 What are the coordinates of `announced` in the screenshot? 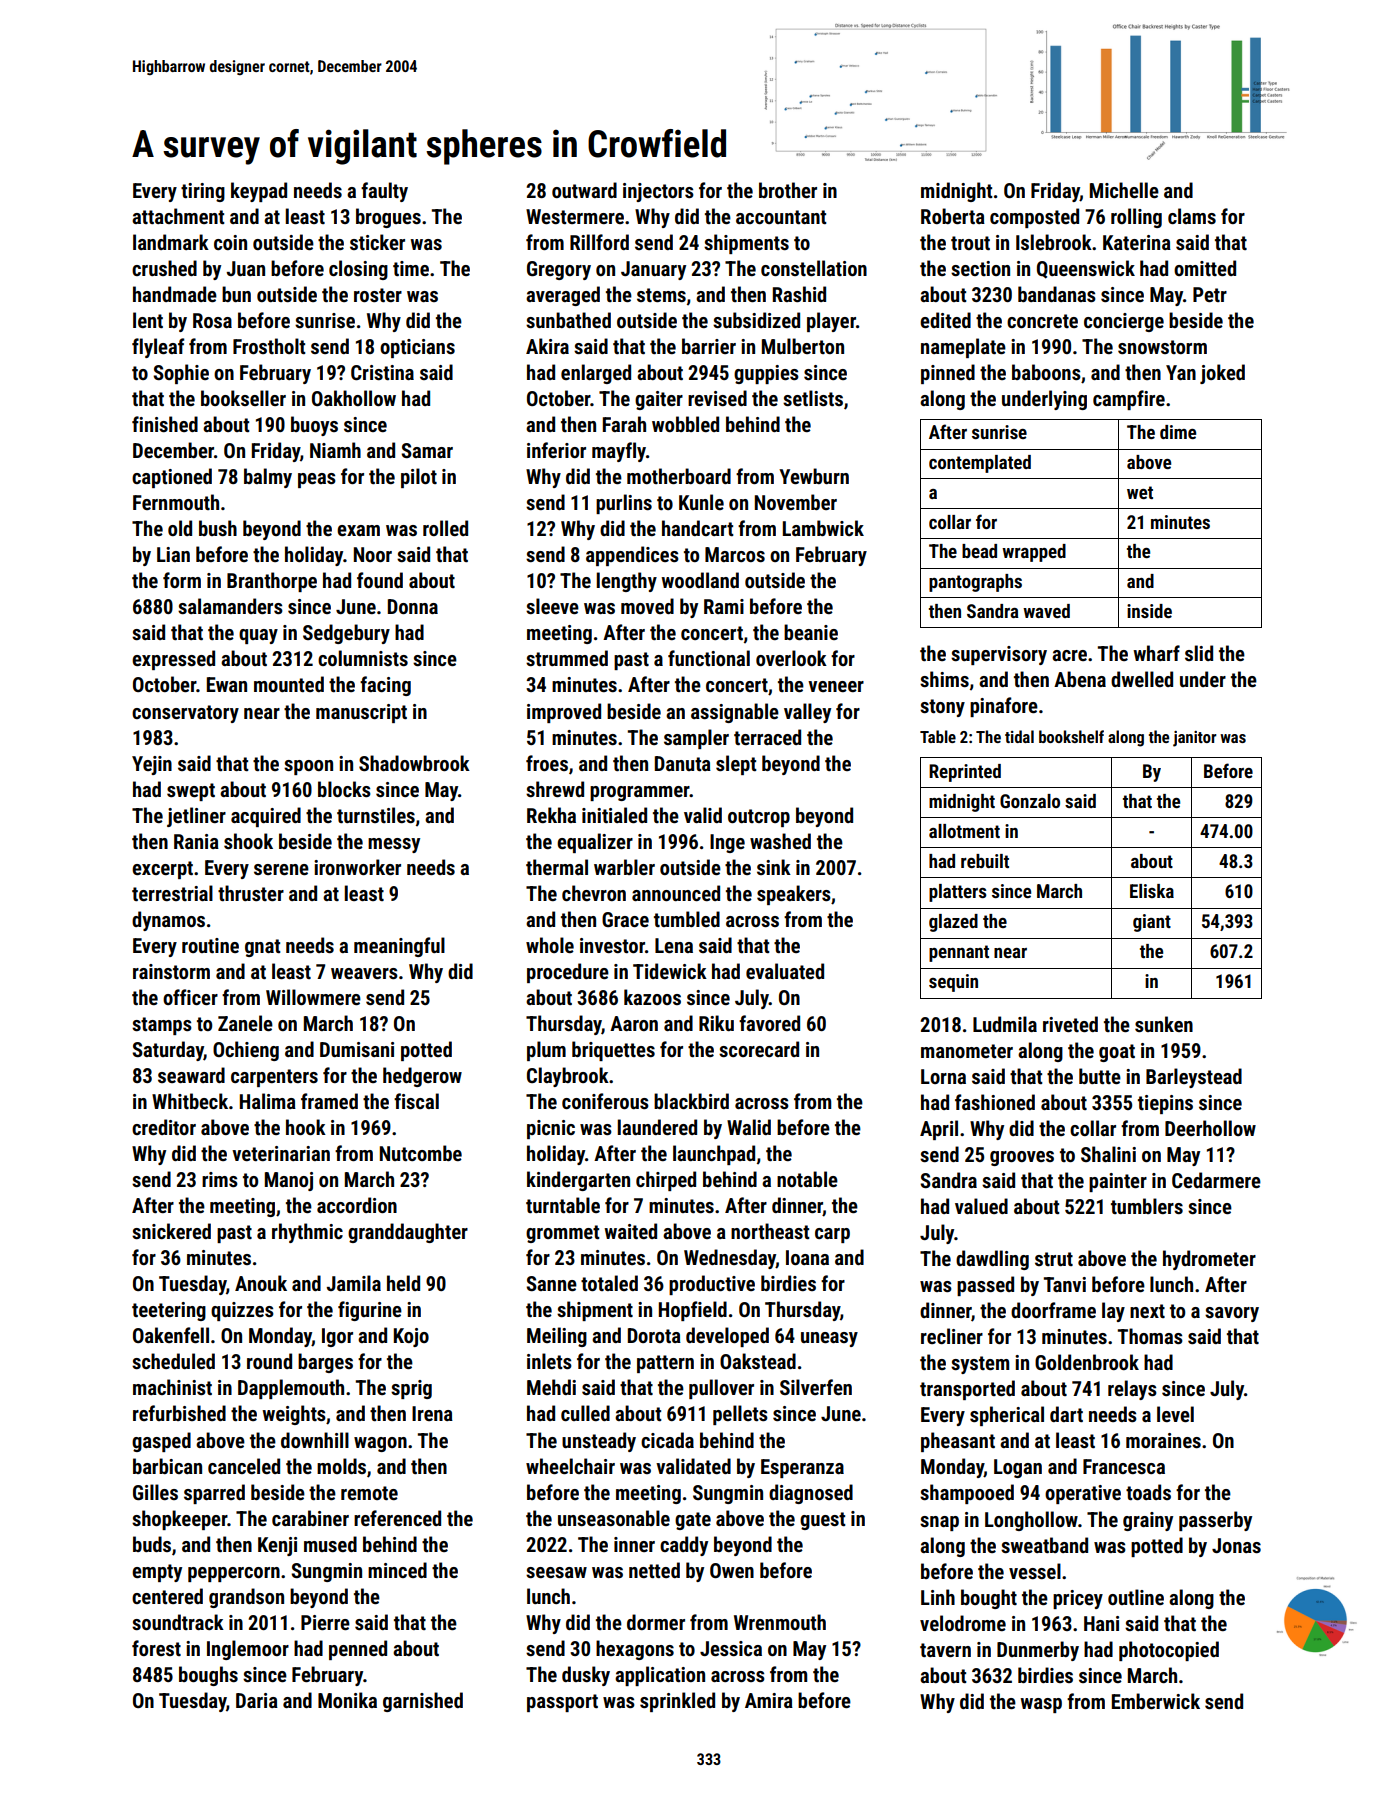 It's located at (676, 893).
